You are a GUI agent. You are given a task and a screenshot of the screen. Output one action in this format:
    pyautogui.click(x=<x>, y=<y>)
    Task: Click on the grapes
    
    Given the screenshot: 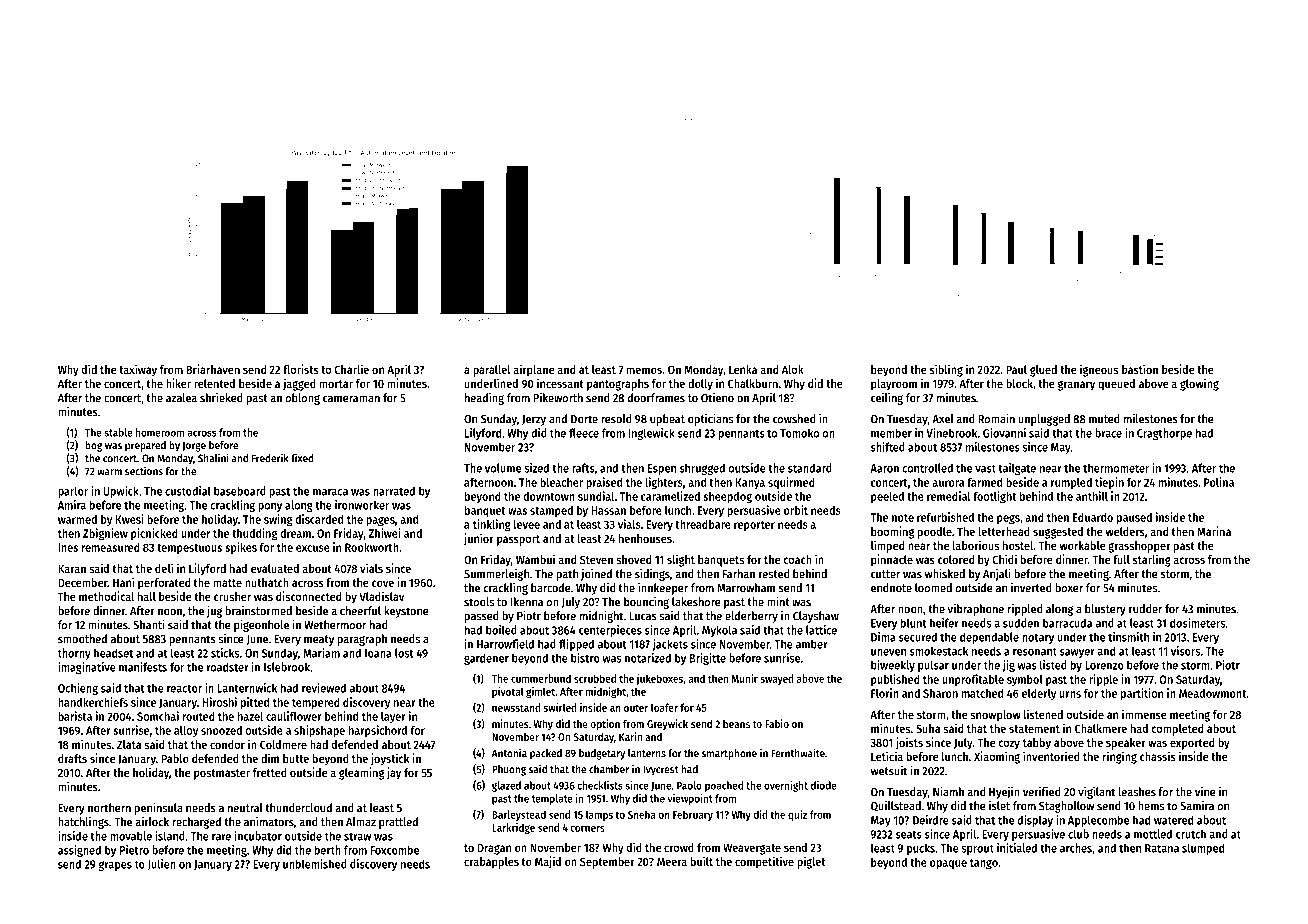 What is the action you would take?
    pyautogui.click(x=115, y=866)
